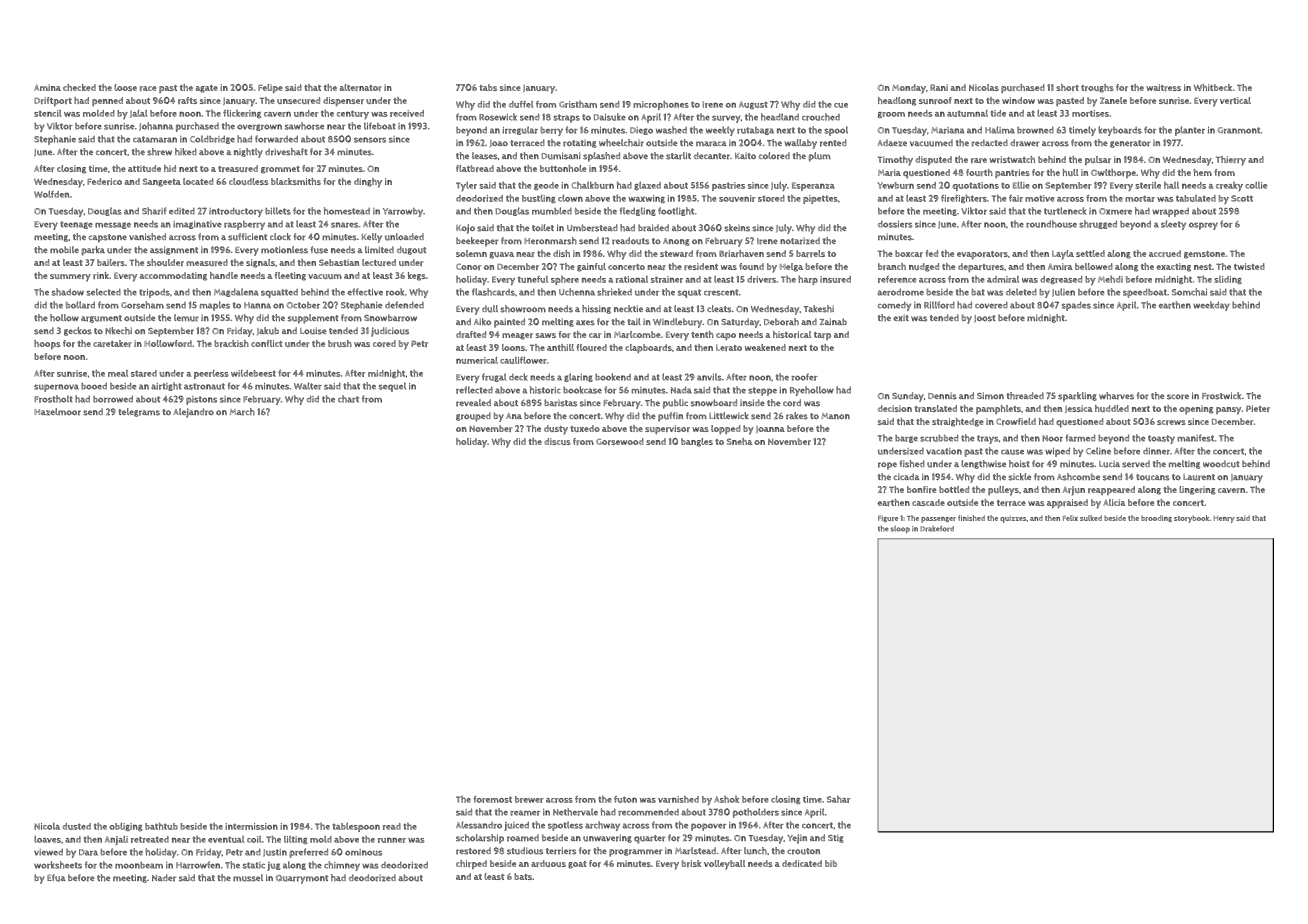 This document has height=924, width=1308. I want to click on bathtub, so click(161, 826).
